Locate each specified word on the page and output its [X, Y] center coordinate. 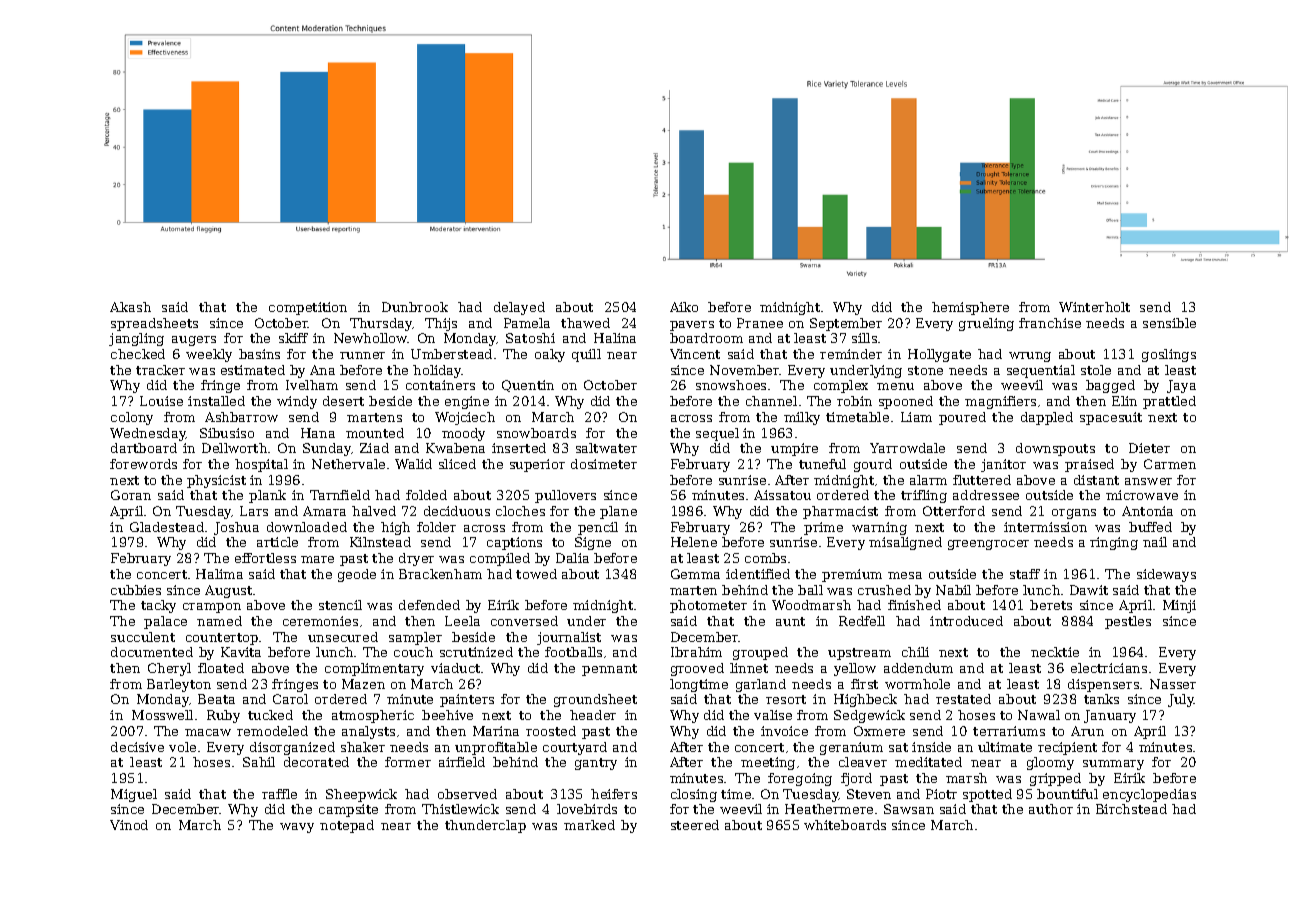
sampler [415, 638]
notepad [347, 826]
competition [308, 308]
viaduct [456, 668]
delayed [519, 308]
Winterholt [1094, 307]
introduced [966, 621]
